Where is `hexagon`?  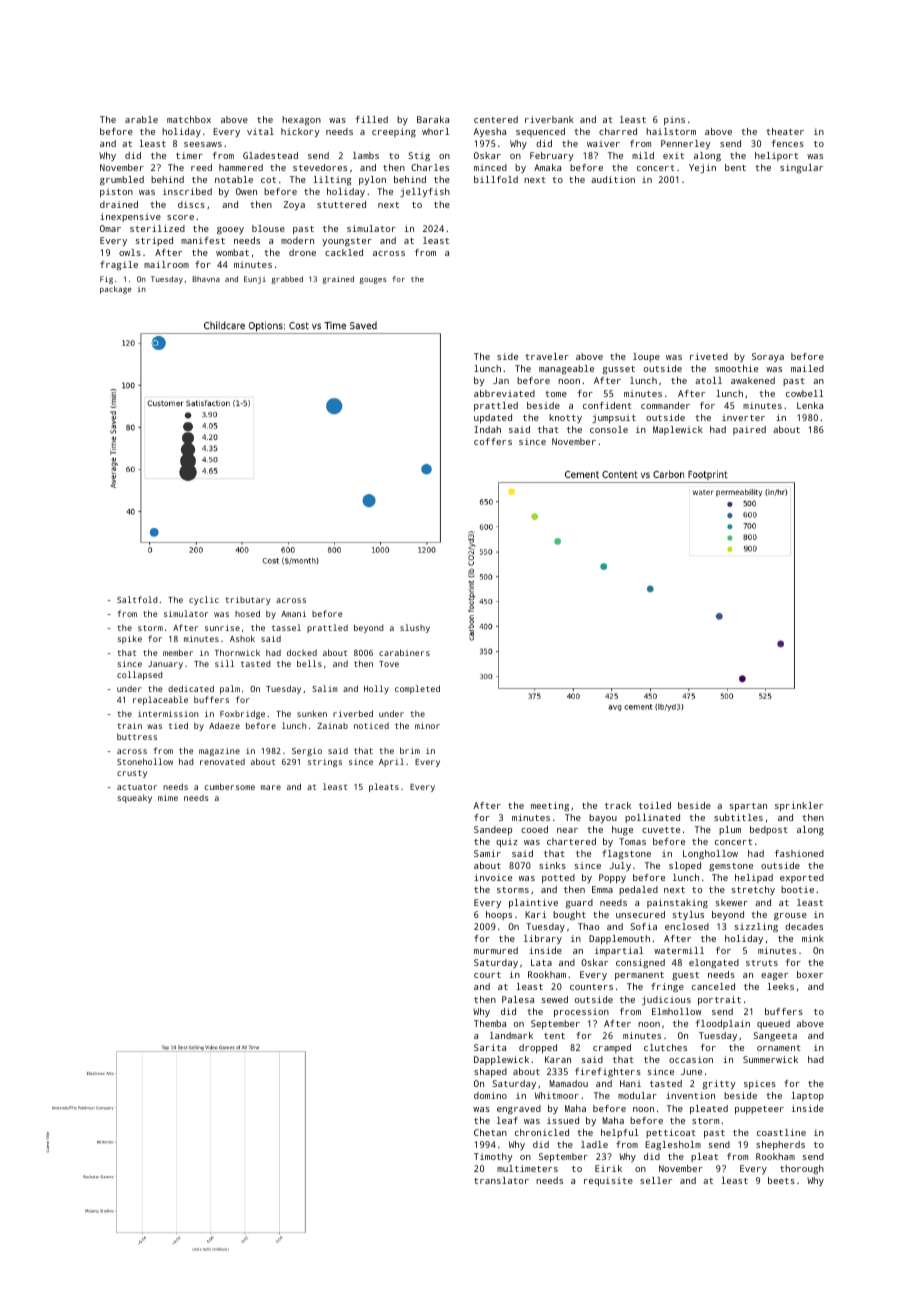 hexagon is located at coordinates (301, 120).
